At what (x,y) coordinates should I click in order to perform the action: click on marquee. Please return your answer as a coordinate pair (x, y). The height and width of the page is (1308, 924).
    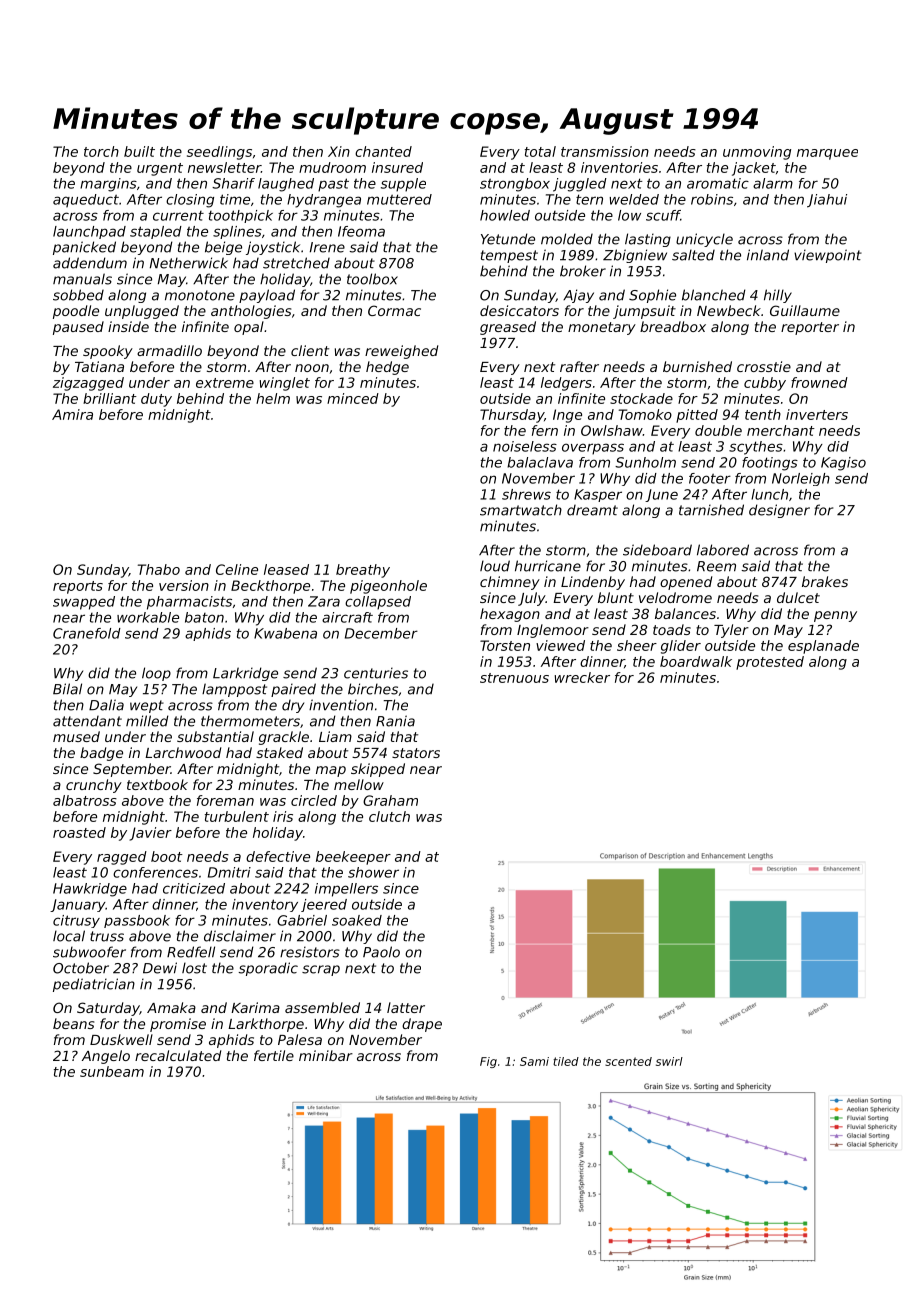
    Looking at the image, I should click on (827, 154).
